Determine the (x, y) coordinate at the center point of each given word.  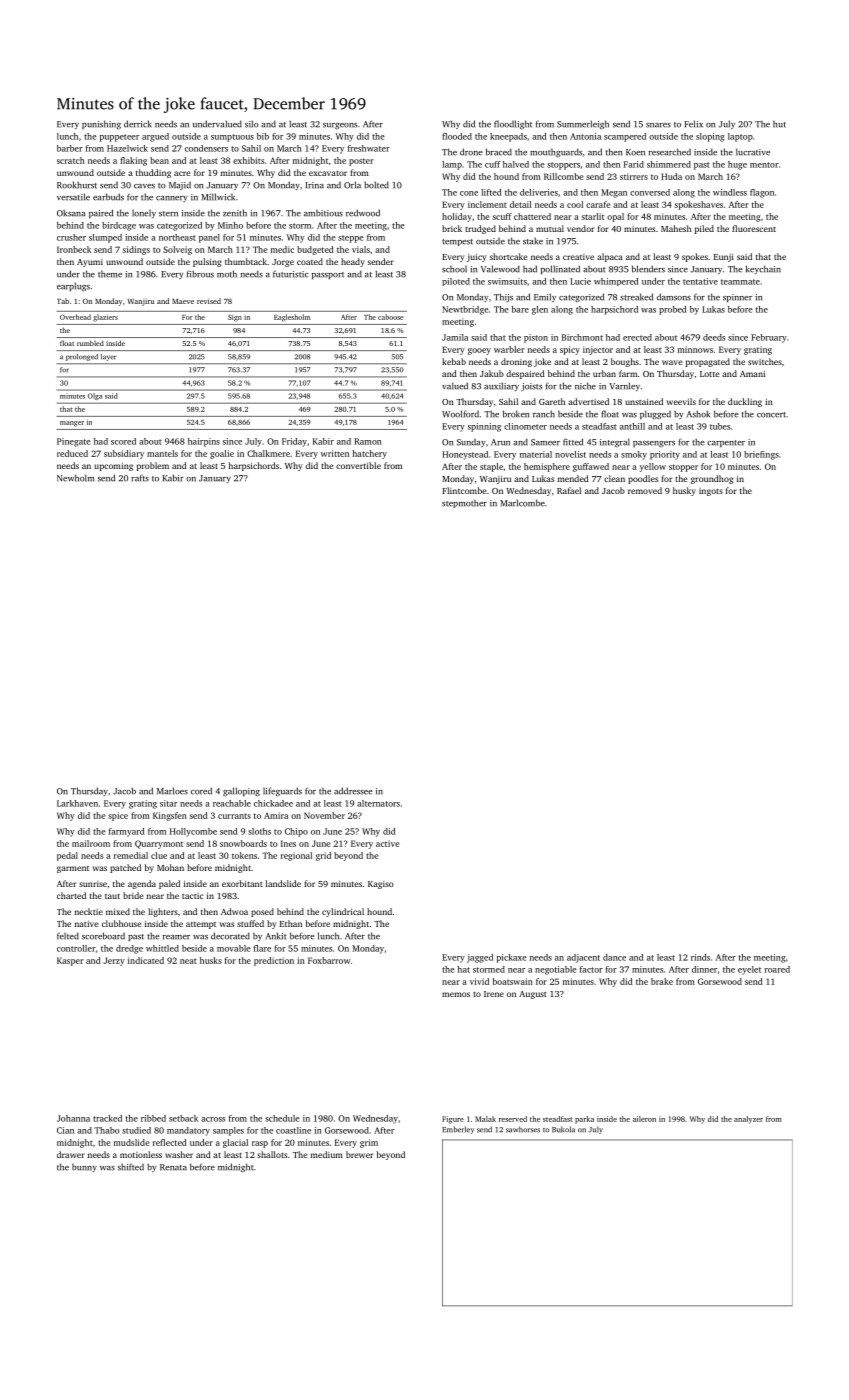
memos (456, 994)
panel (209, 238)
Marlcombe (522, 503)
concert (771, 415)
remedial (131, 855)
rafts (140, 478)
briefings (761, 455)
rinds (700, 957)
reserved (513, 1119)
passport (328, 275)
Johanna (73, 1118)
